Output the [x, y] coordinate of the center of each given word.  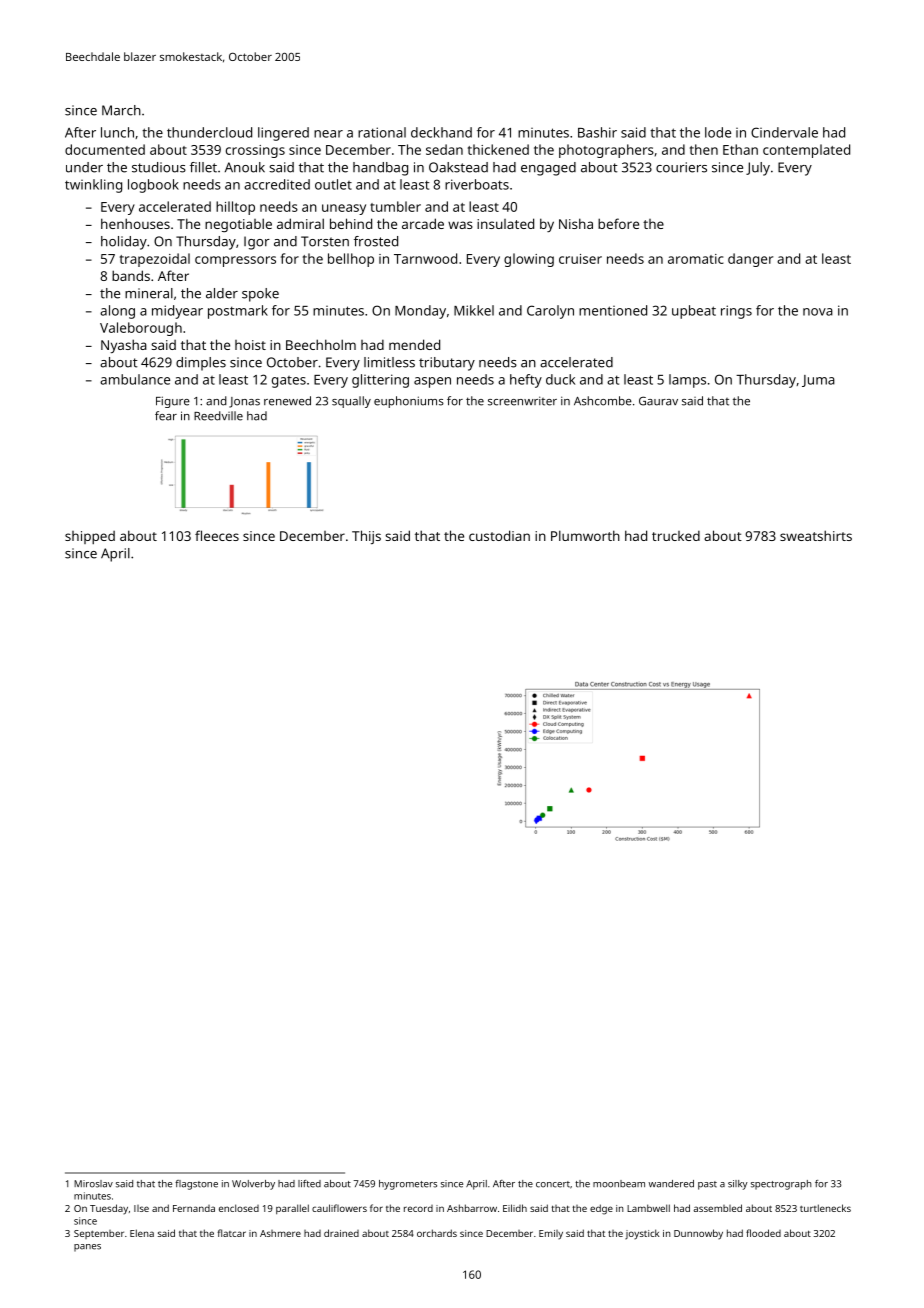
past [707, 1185]
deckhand [441, 132]
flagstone [196, 1185]
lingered [283, 134]
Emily [551, 1235]
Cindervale [784, 132]
